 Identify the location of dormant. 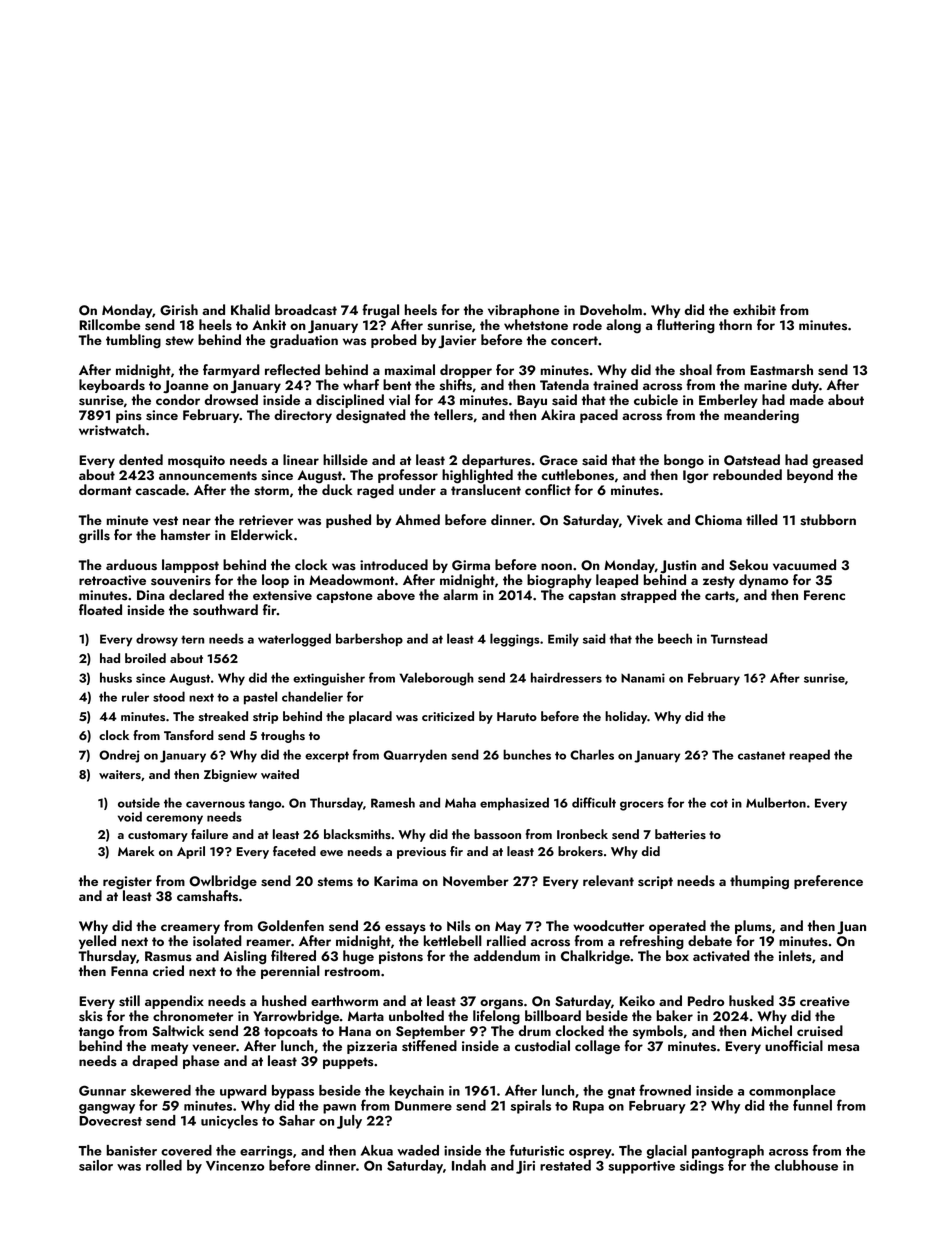
(105, 489).
